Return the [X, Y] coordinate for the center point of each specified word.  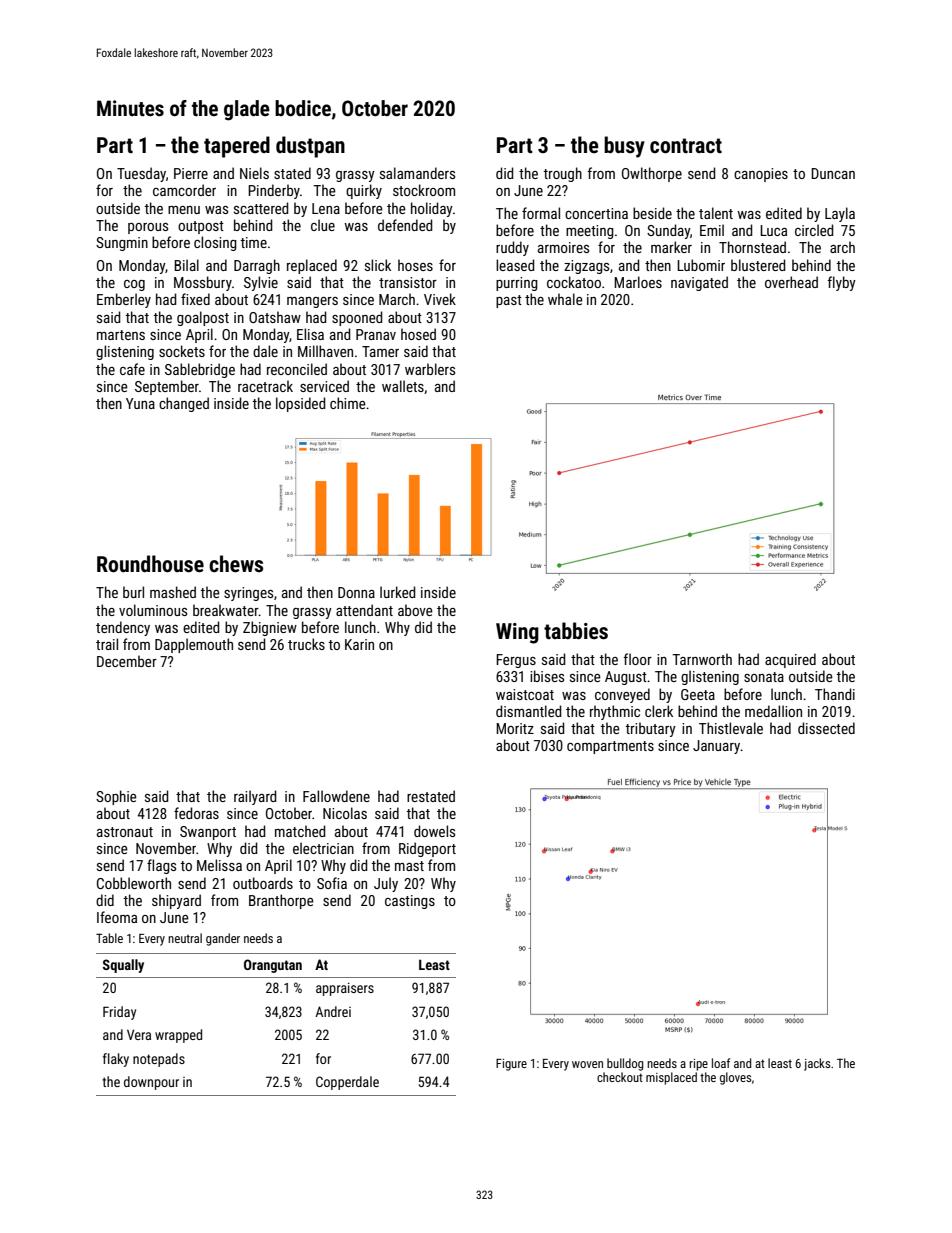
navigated [699, 283]
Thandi [835, 694]
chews [236, 564]
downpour [151, 1083]
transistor [408, 282]
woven [587, 1064]
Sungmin [122, 244]
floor [638, 659]
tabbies [576, 631]
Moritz [515, 728]
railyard [255, 797]
